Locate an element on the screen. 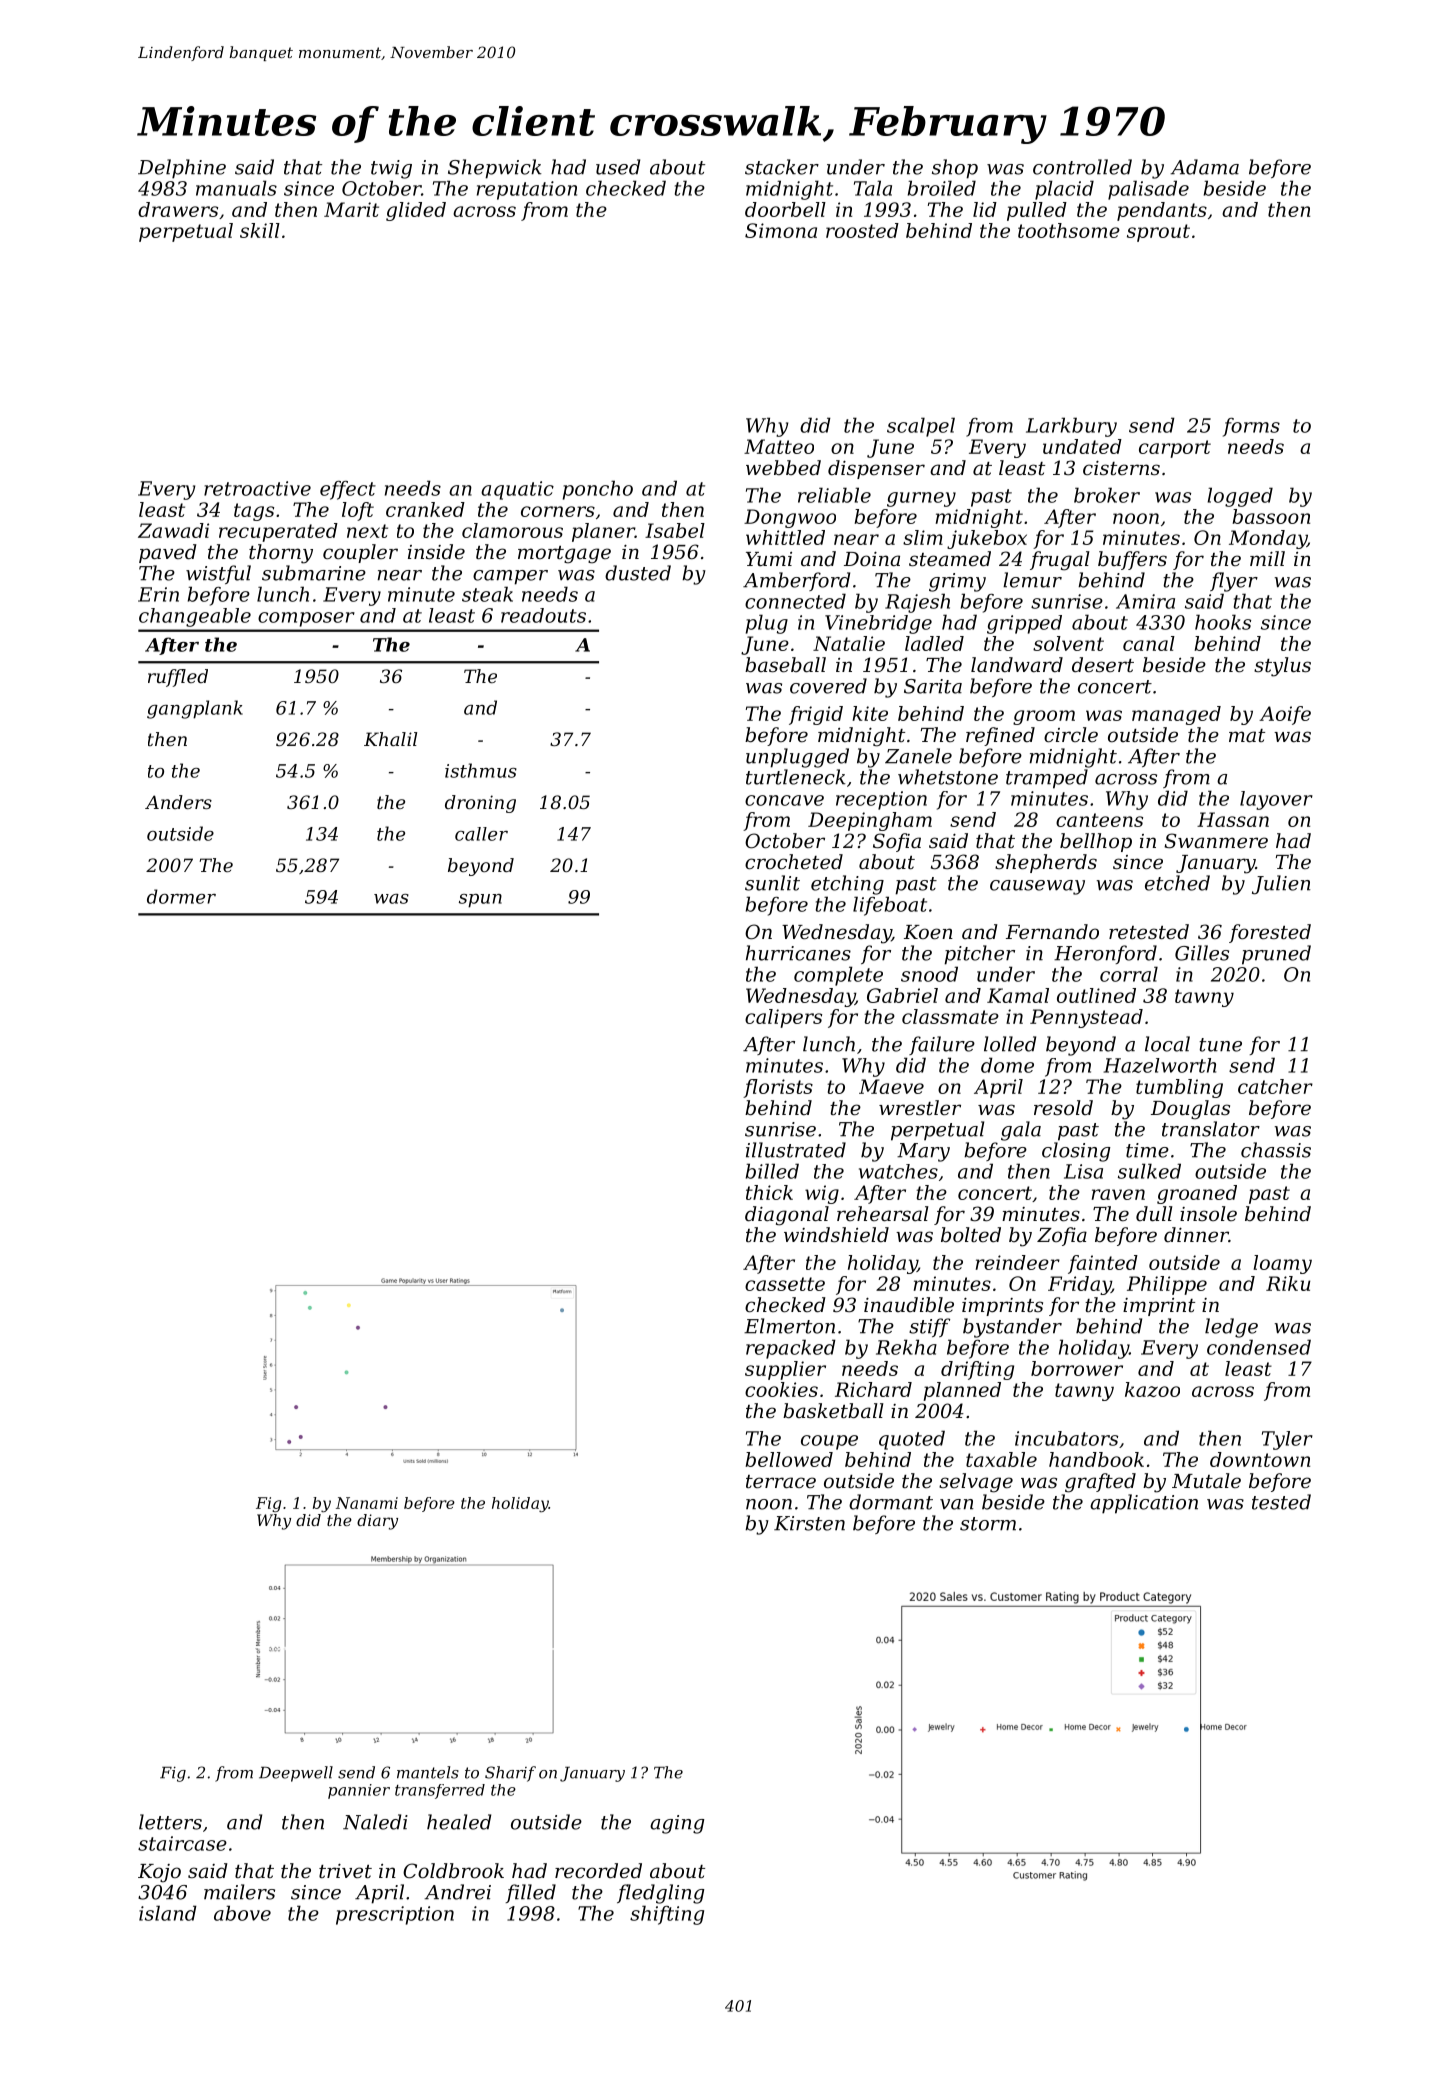  catcher is located at coordinates (1275, 1086).
